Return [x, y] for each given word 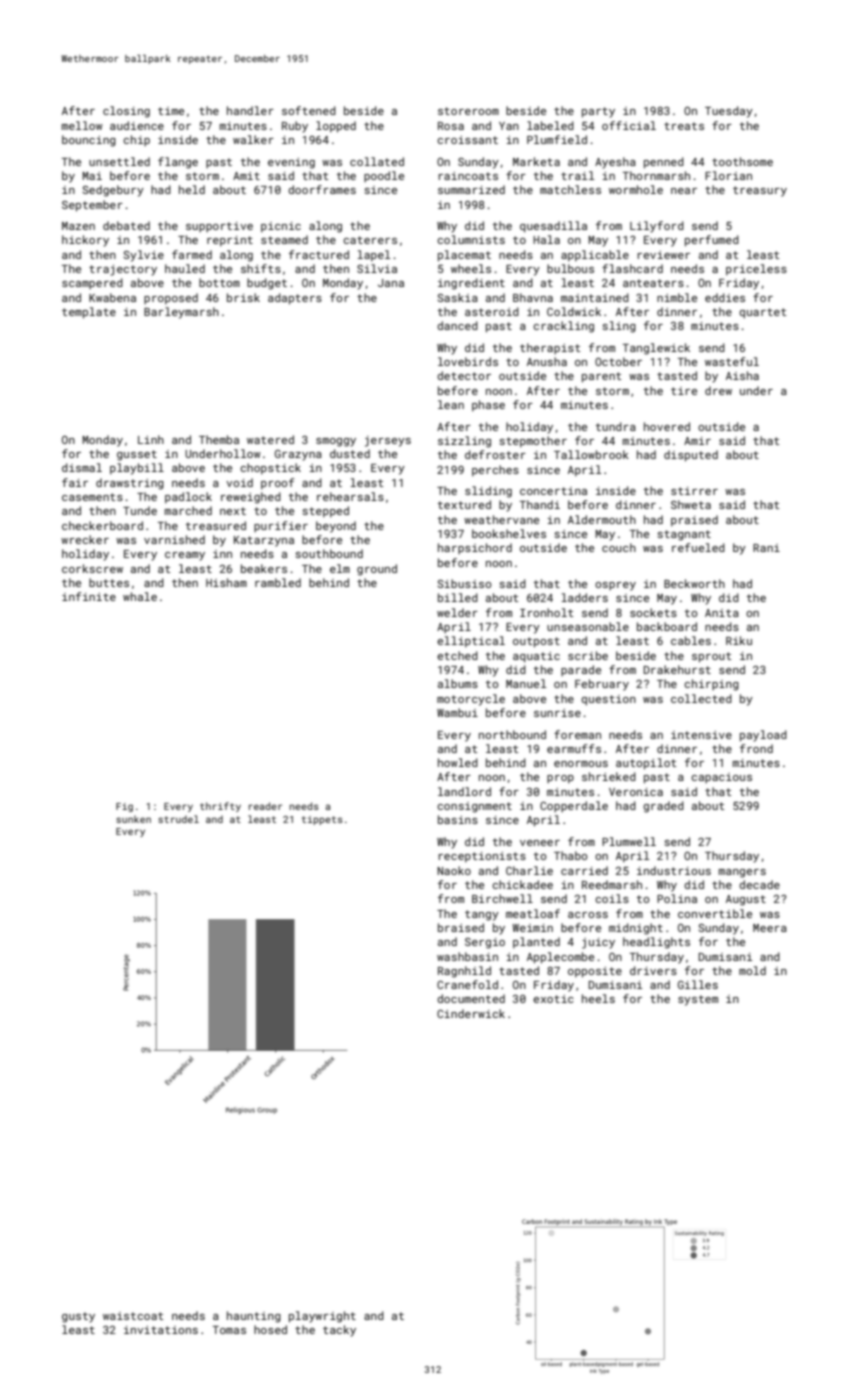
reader [265, 806]
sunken [133, 819]
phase [488, 405]
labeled [550, 125]
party [598, 112]
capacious [721, 778]
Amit [246, 176]
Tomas [229, 1330]
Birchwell [502, 898]
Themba [219, 439]
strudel [178, 819]
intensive [701, 735]
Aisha [742, 375]
